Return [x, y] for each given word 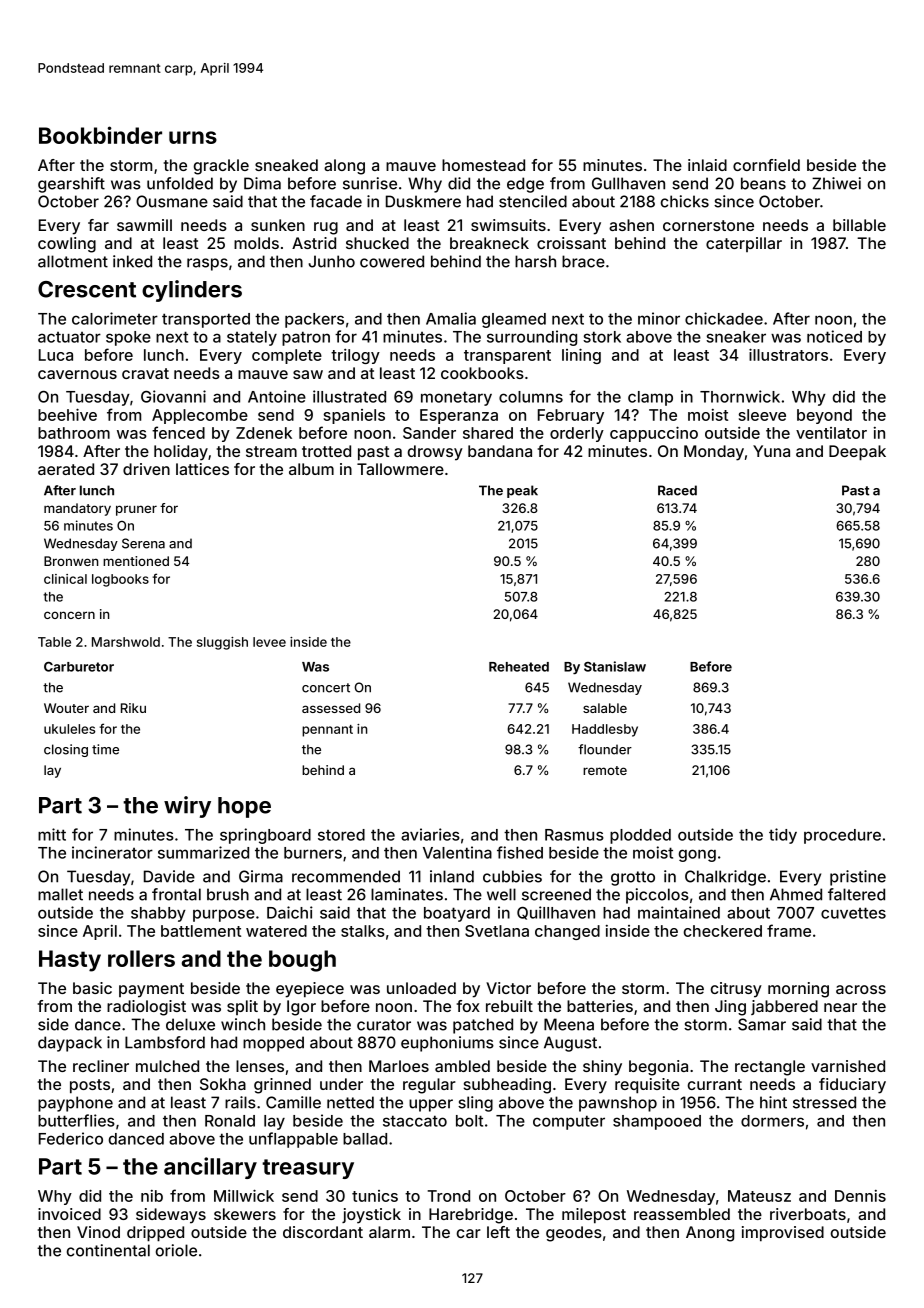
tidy [783, 836]
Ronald [230, 1121]
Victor [508, 988]
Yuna [771, 451]
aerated [66, 469]
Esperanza [459, 416]
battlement [201, 931]
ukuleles [69, 729]
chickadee [724, 318]
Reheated [519, 667]
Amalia [451, 318]
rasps [207, 264]
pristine [858, 878]
